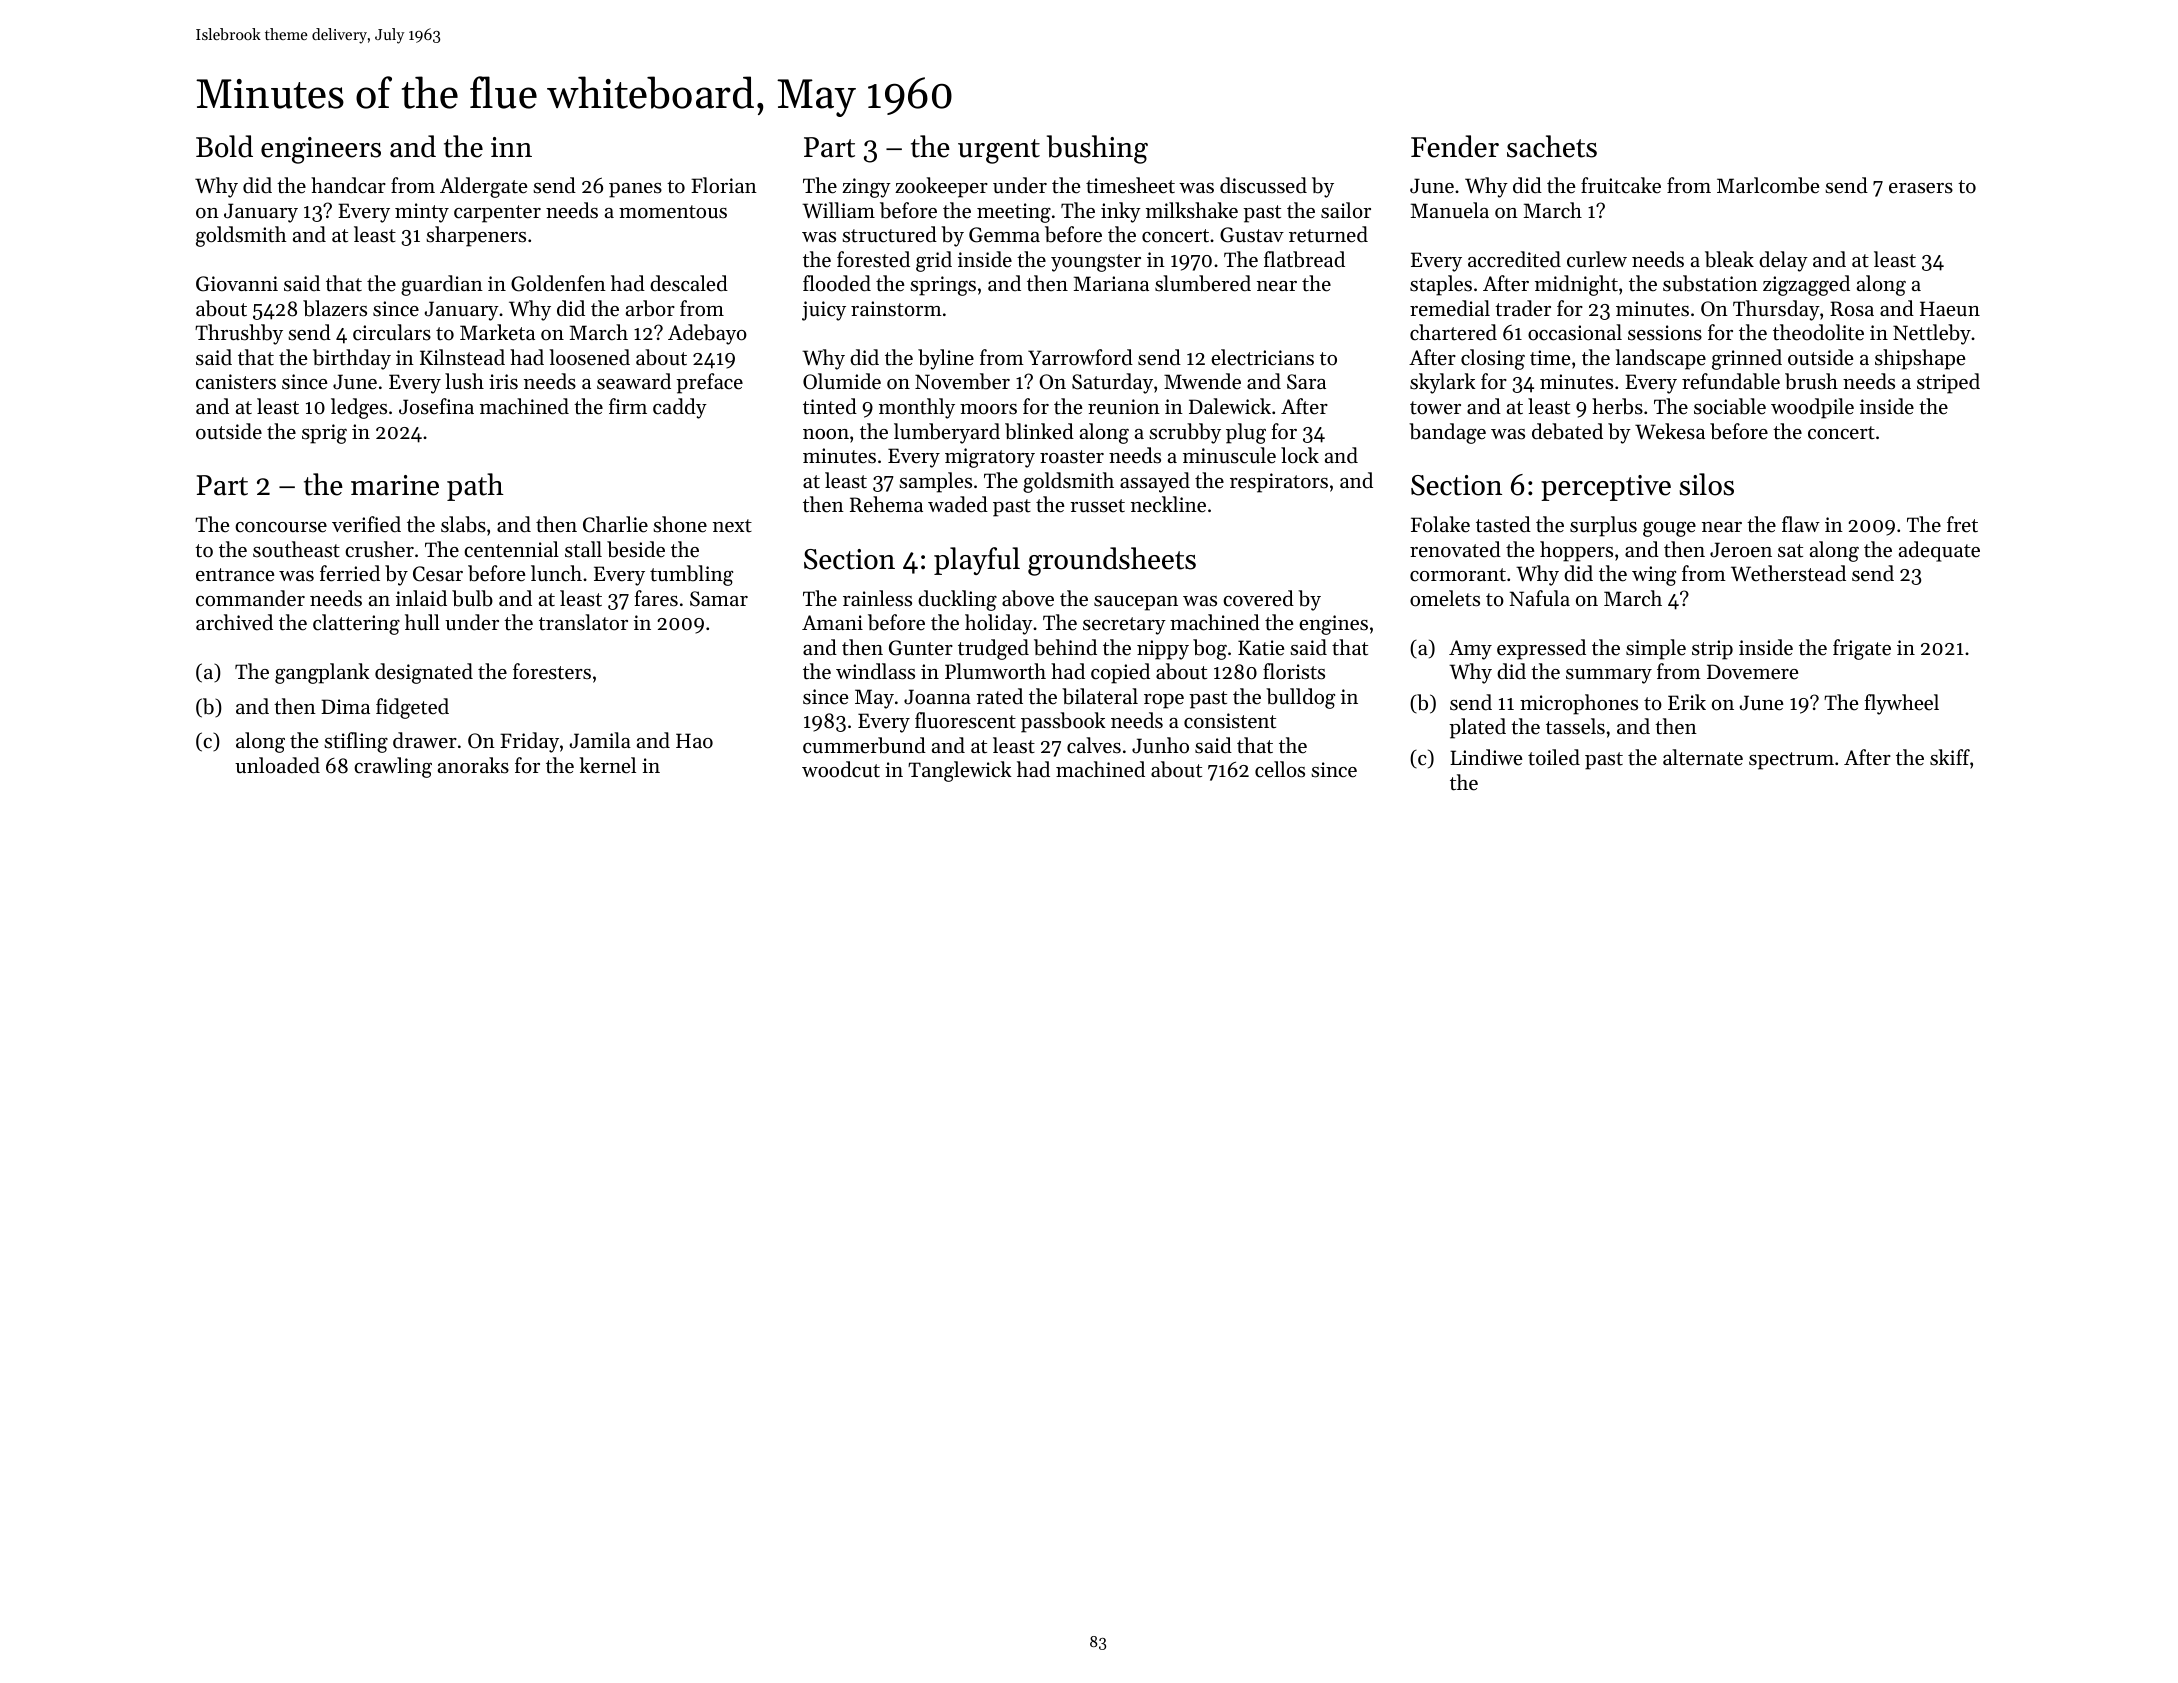 This image has height=1683, width=2178. What do you see at coordinates (1603, 526) in the image?
I see `surplus` at bounding box center [1603, 526].
